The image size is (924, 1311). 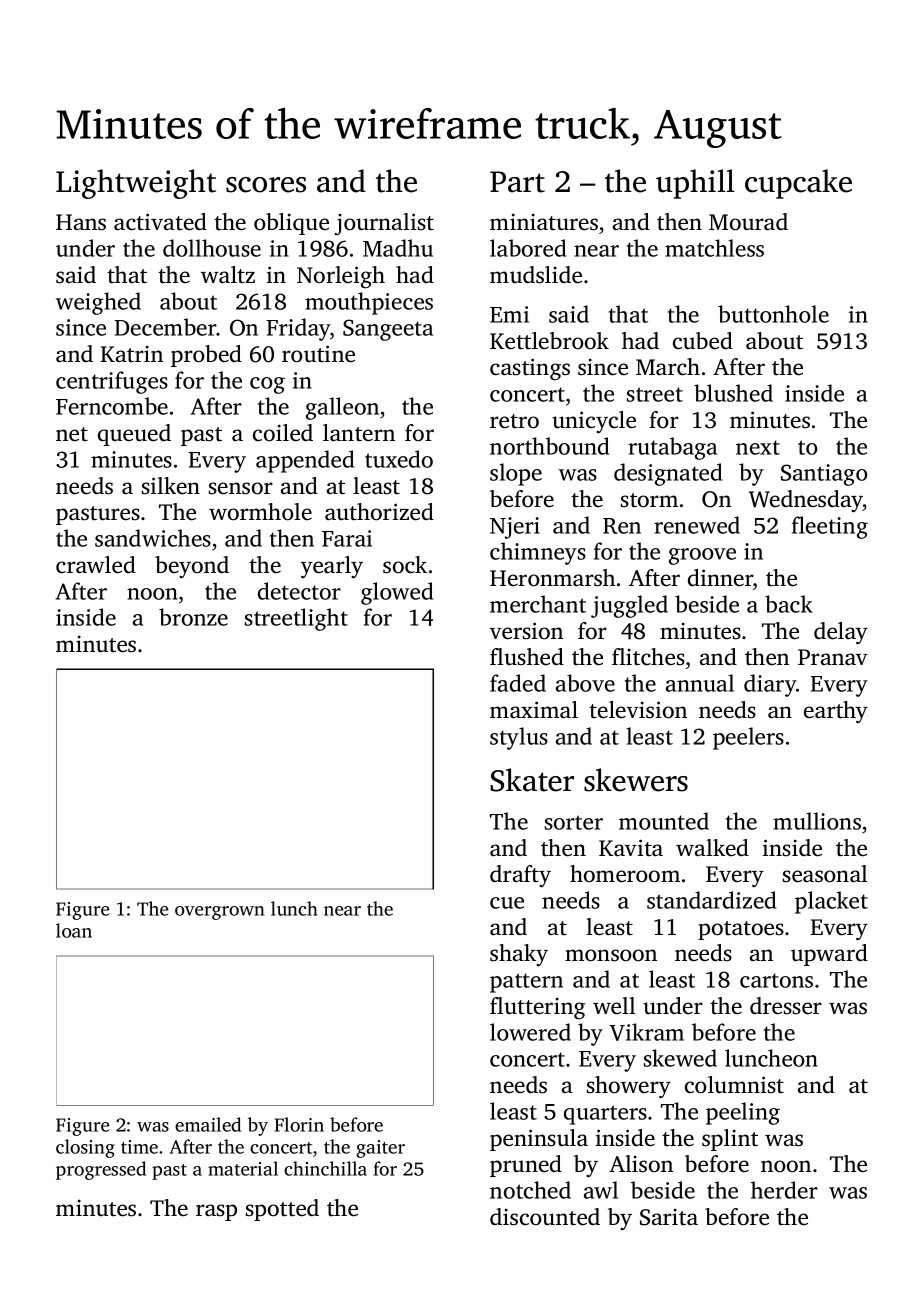 I want to click on cubed, so click(x=703, y=341).
